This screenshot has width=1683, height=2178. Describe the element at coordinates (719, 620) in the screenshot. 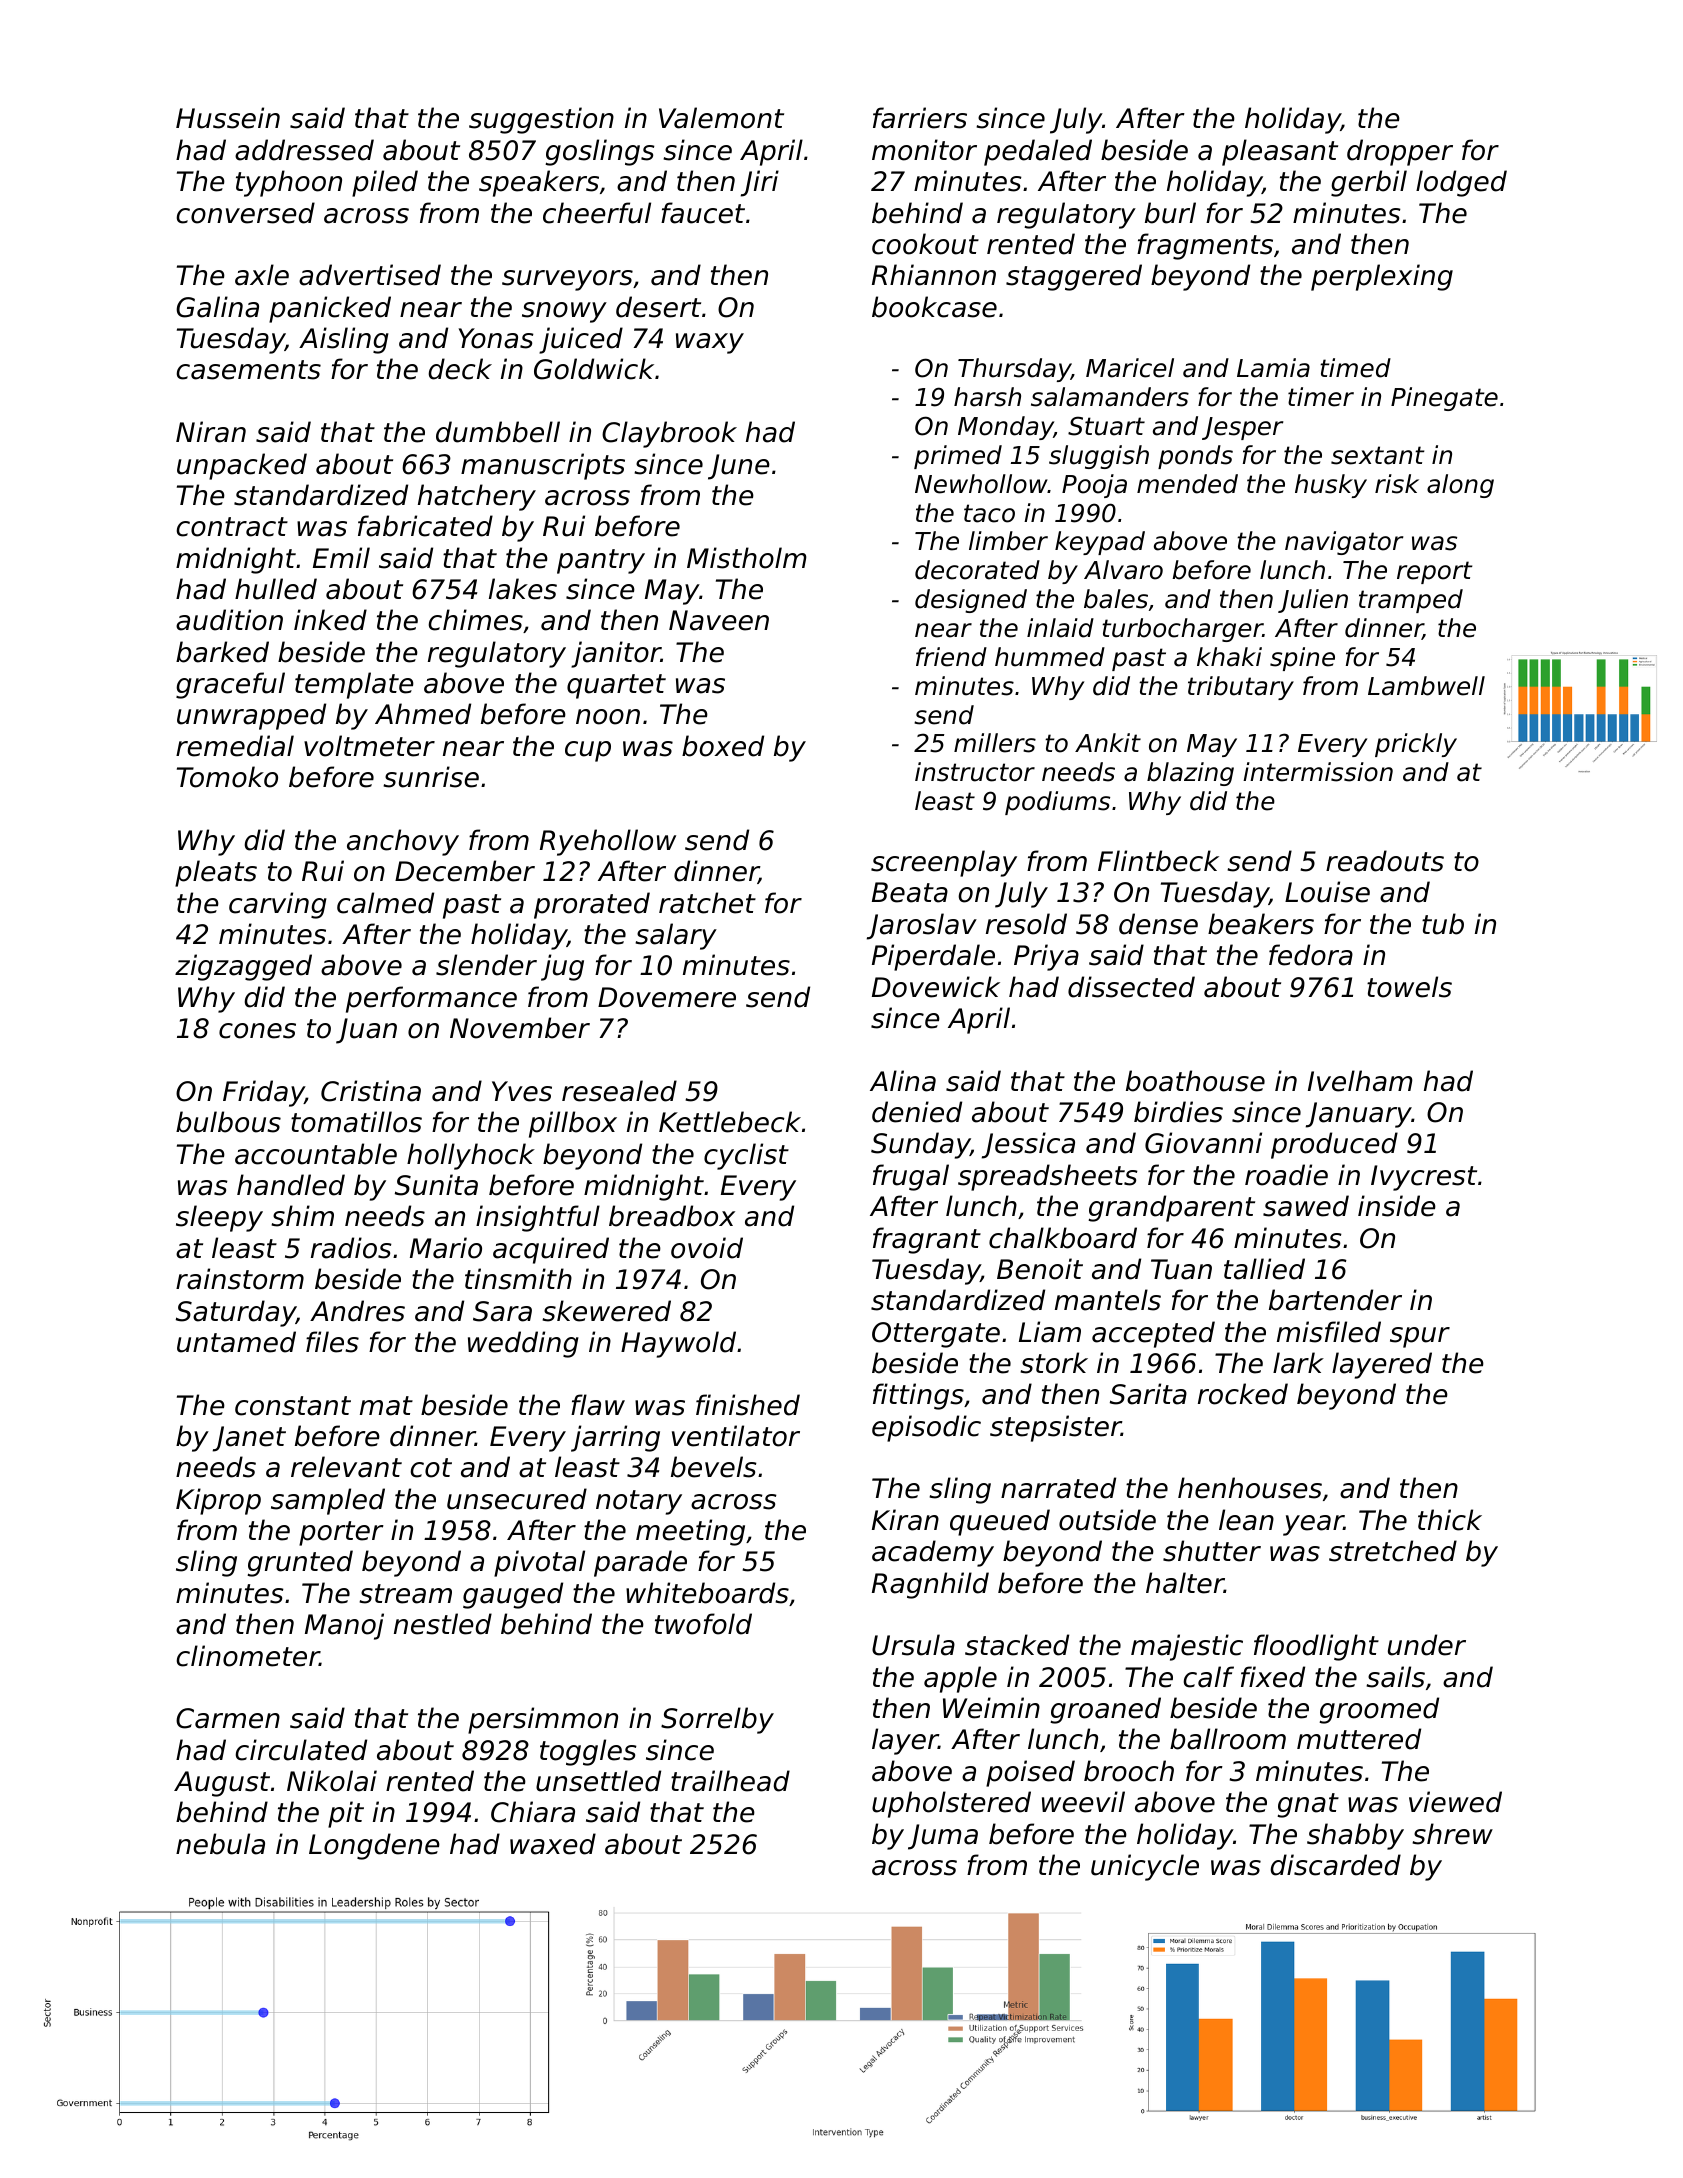

I see `Naveen` at that location.
